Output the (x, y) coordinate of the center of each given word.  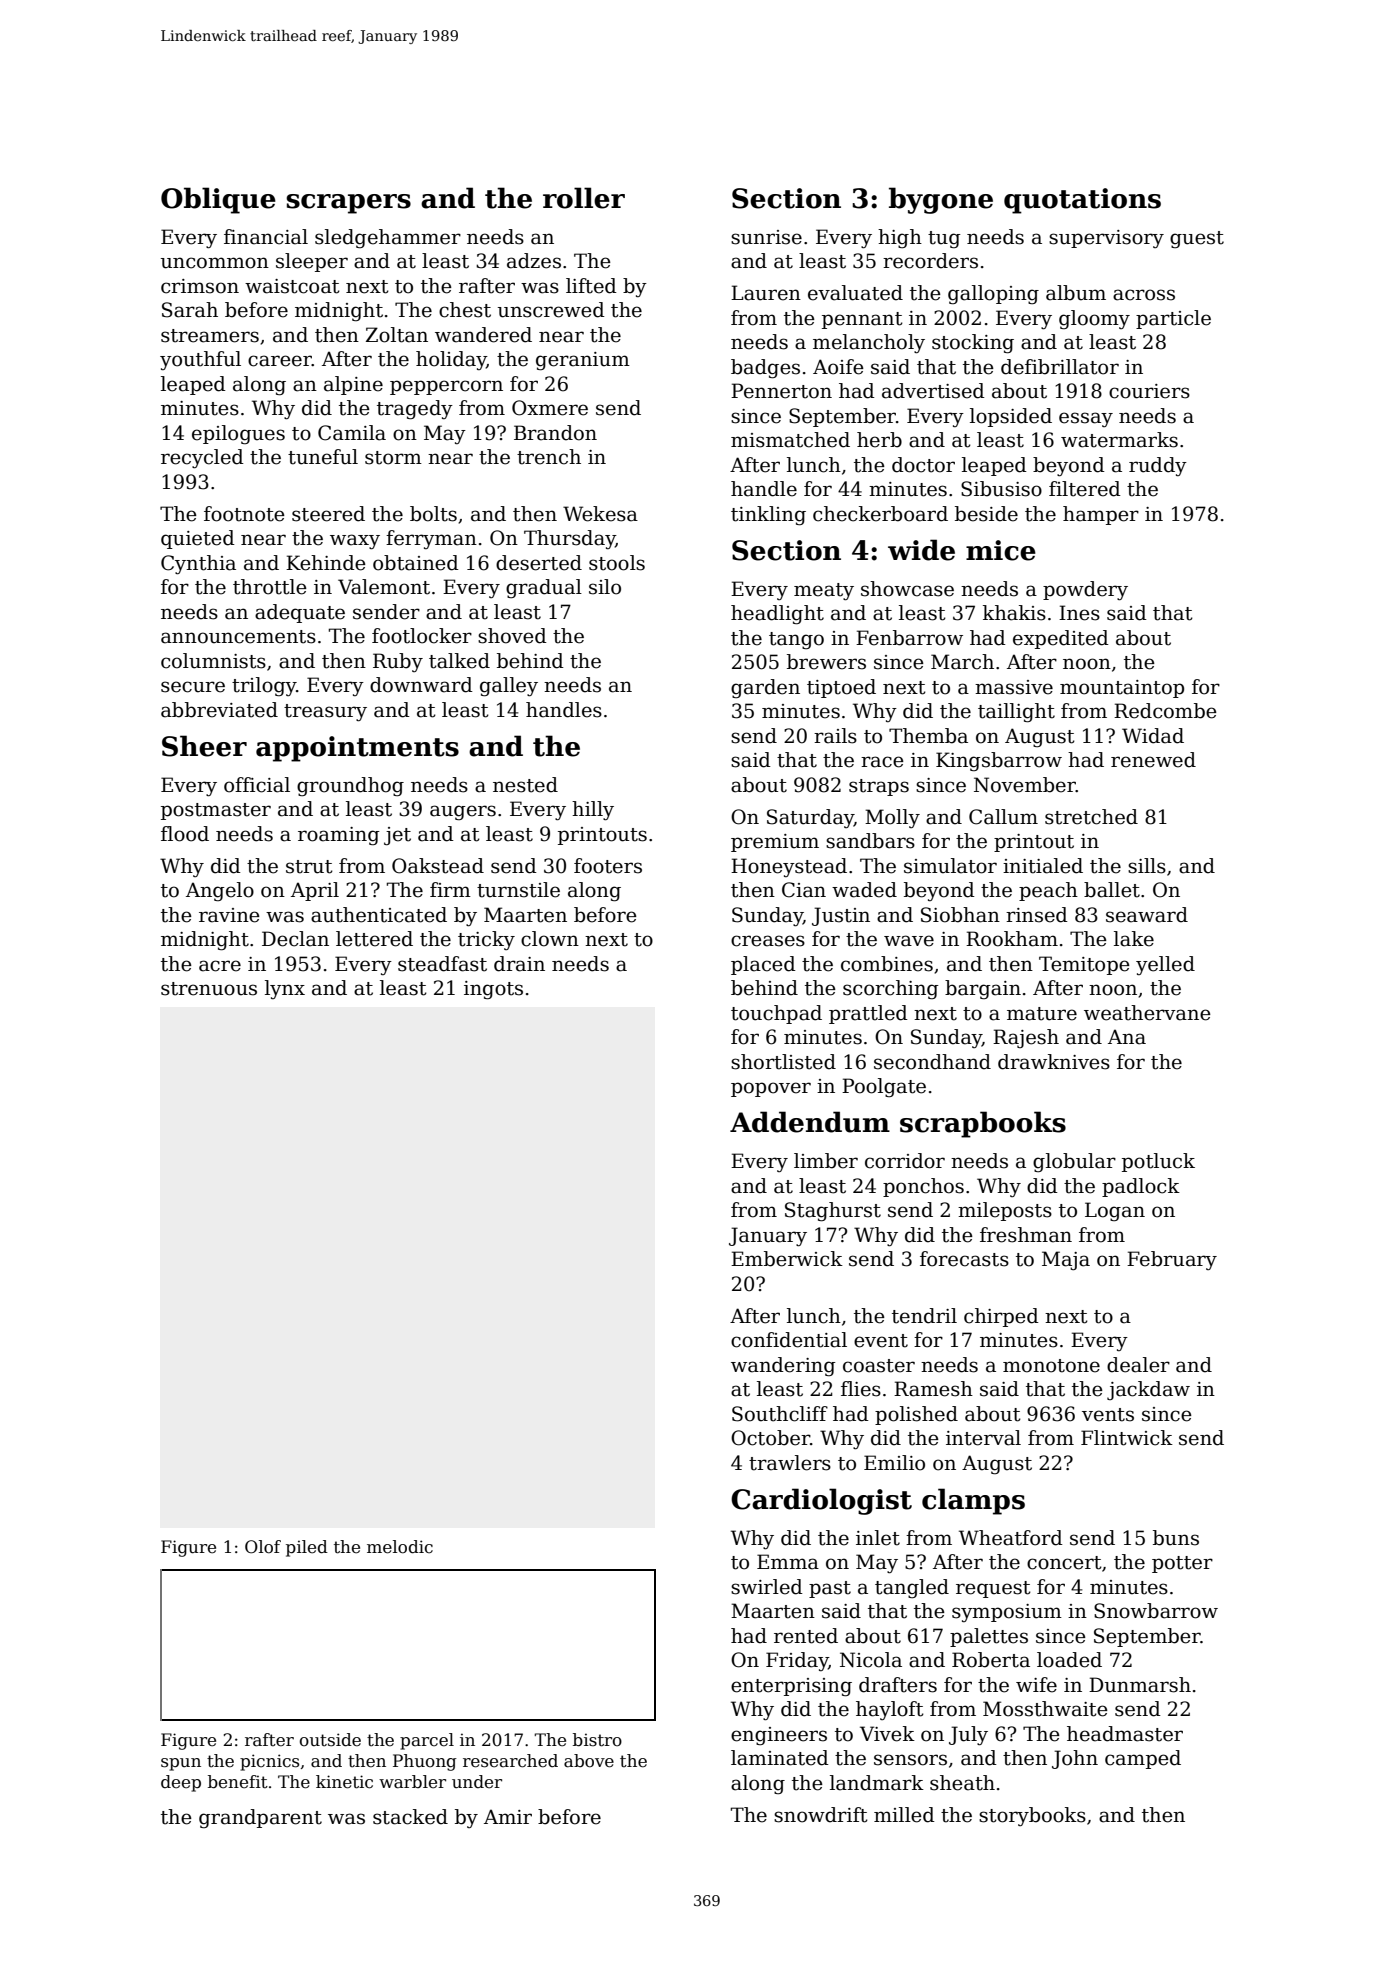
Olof (263, 1547)
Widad (1153, 736)
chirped (1001, 1317)
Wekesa (600, 514)
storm (393, 458)
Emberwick (787, 1259)
